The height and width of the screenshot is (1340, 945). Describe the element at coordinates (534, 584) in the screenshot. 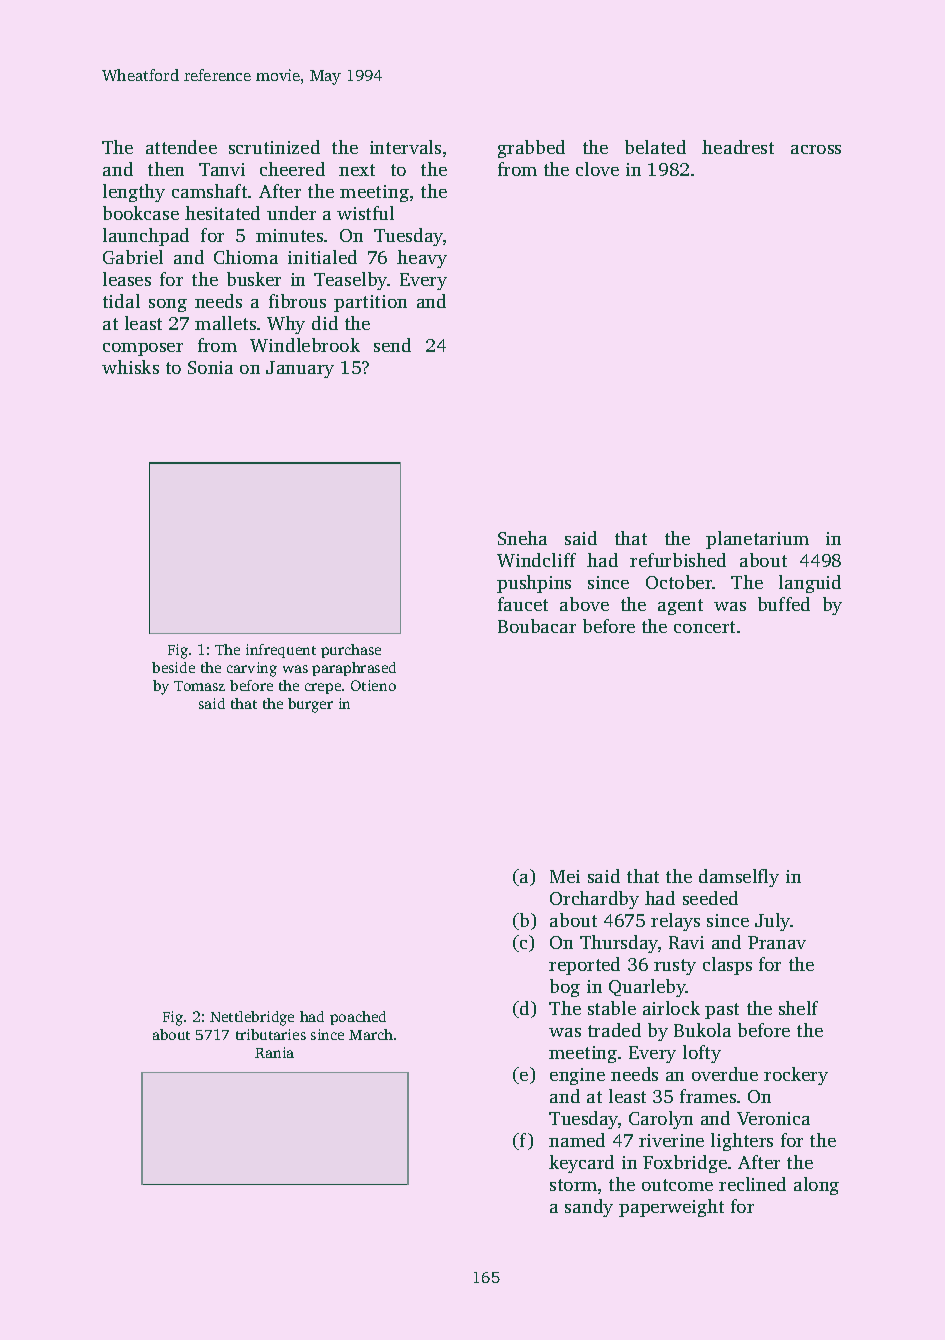

I see `pushpins` at that location.
